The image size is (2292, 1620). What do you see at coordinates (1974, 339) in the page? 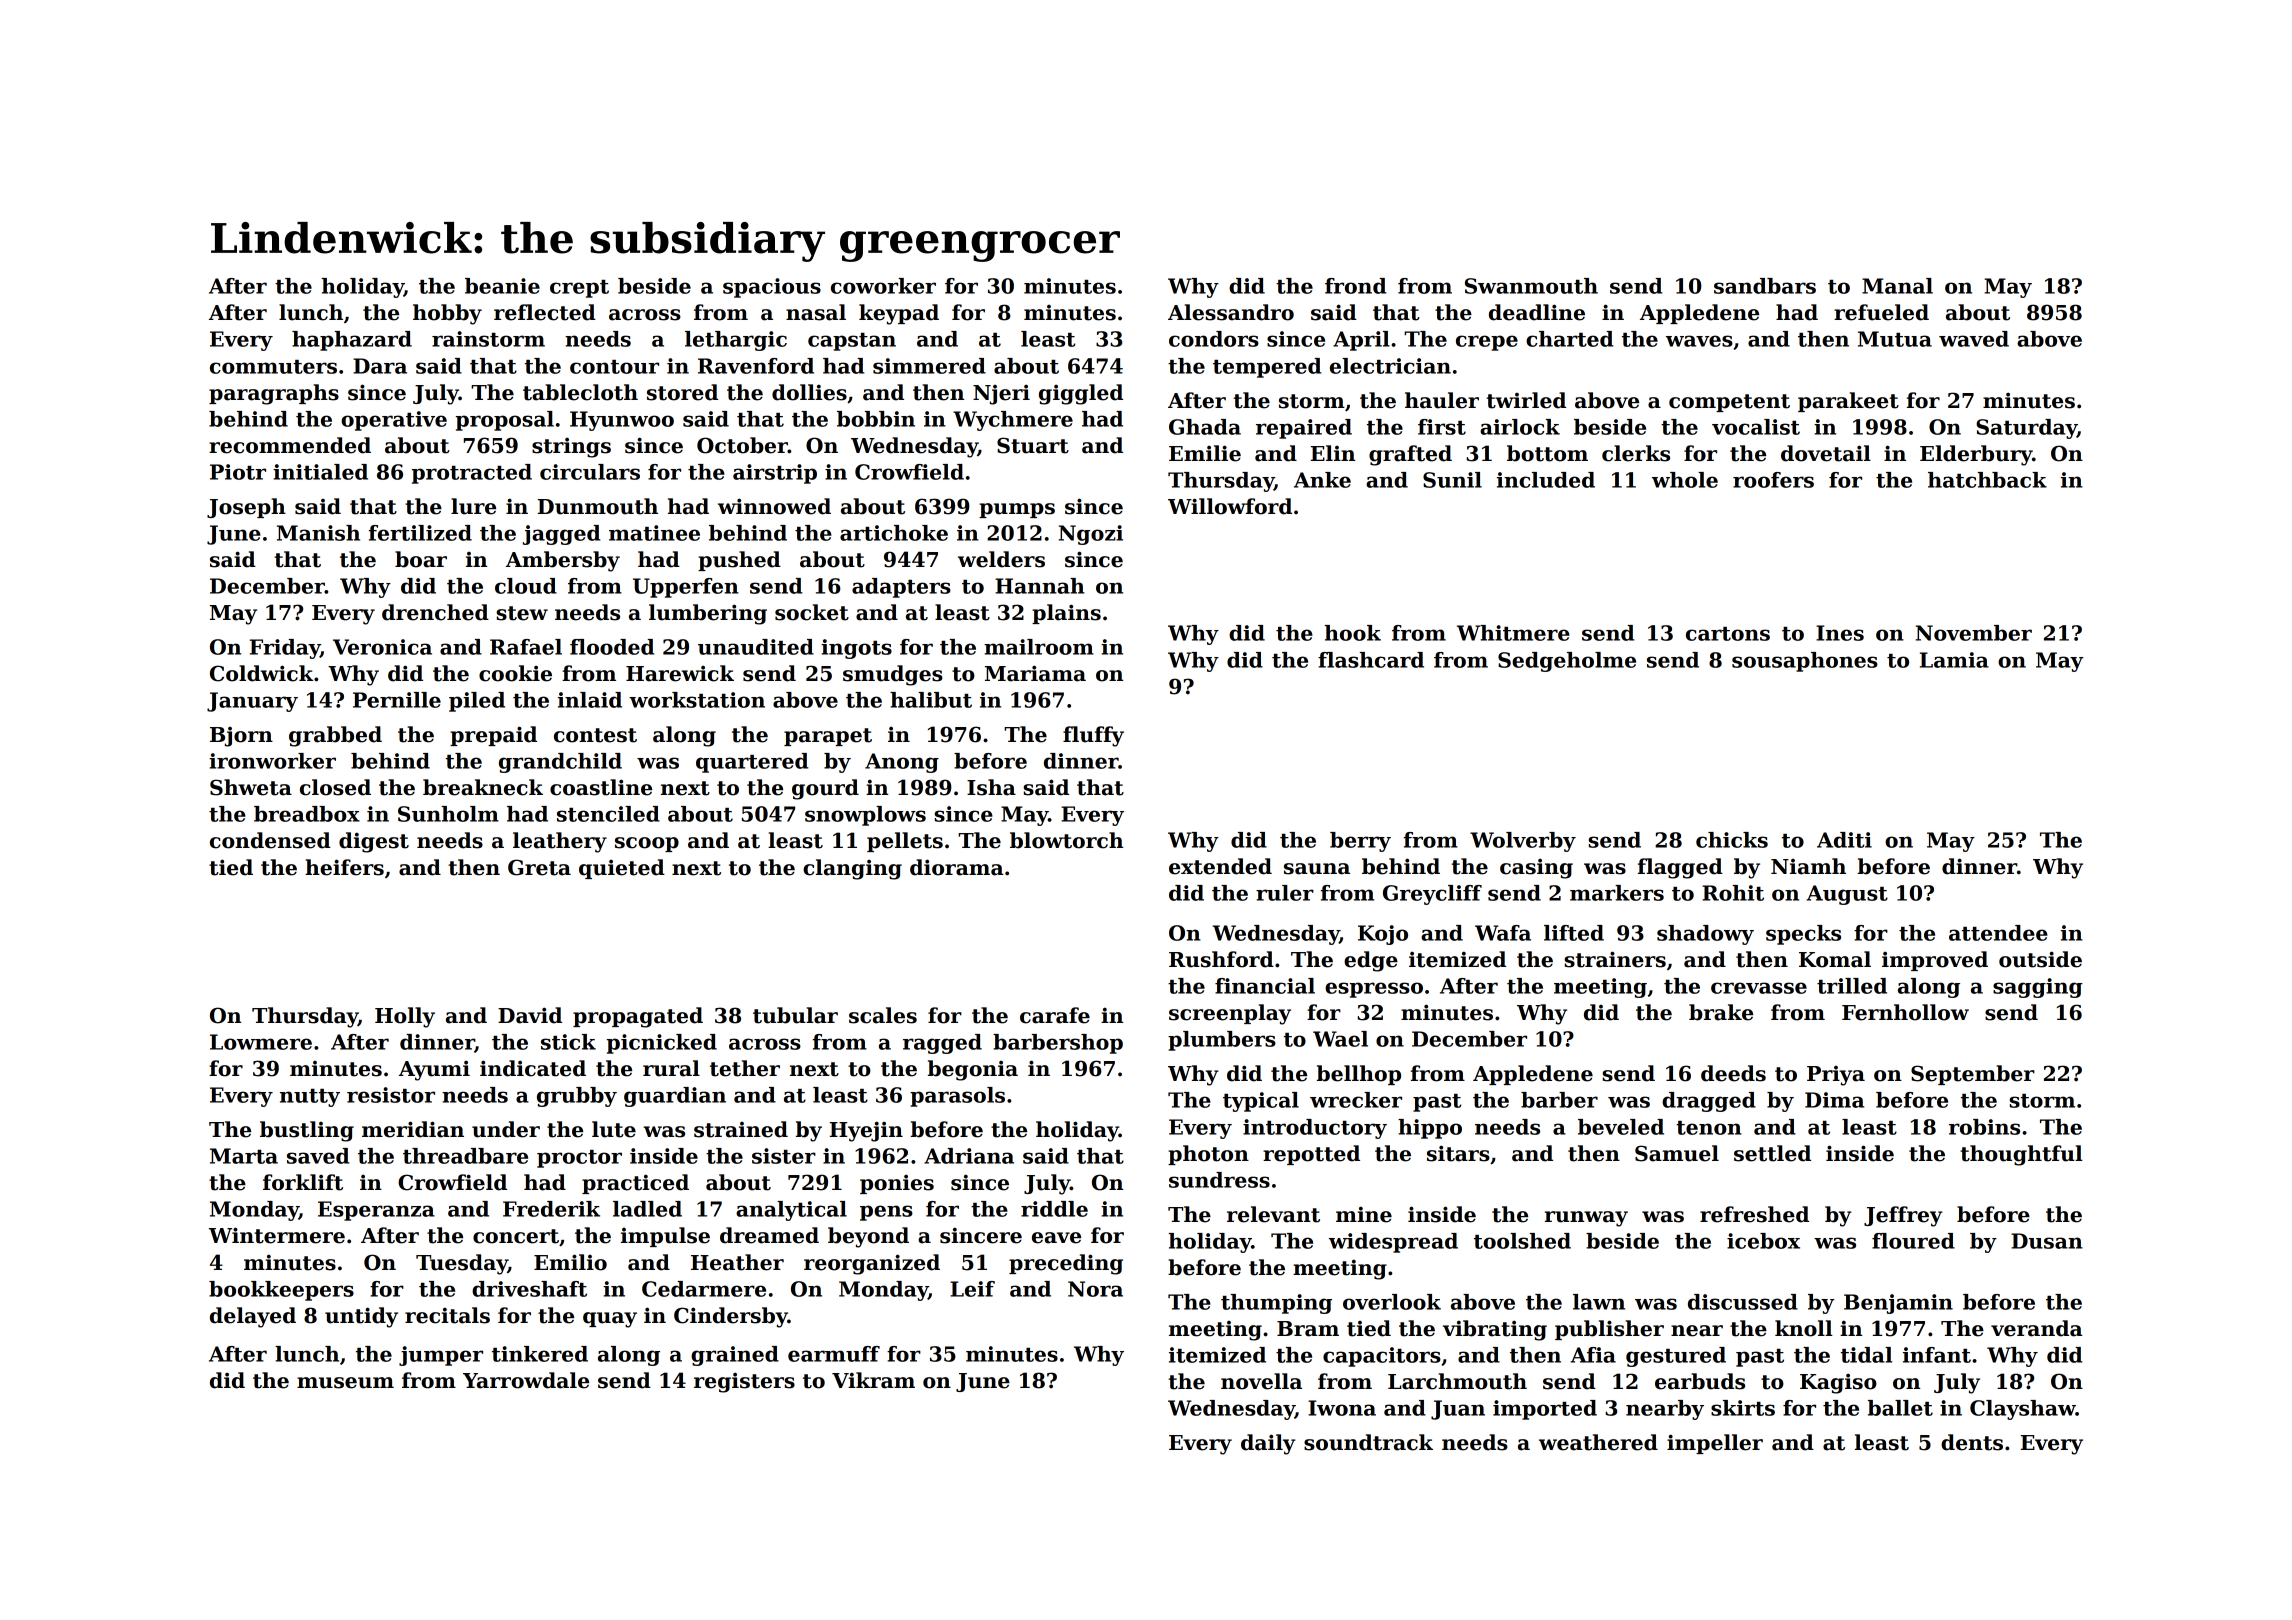
I see `waved` at bounding box center [1974, 339].
